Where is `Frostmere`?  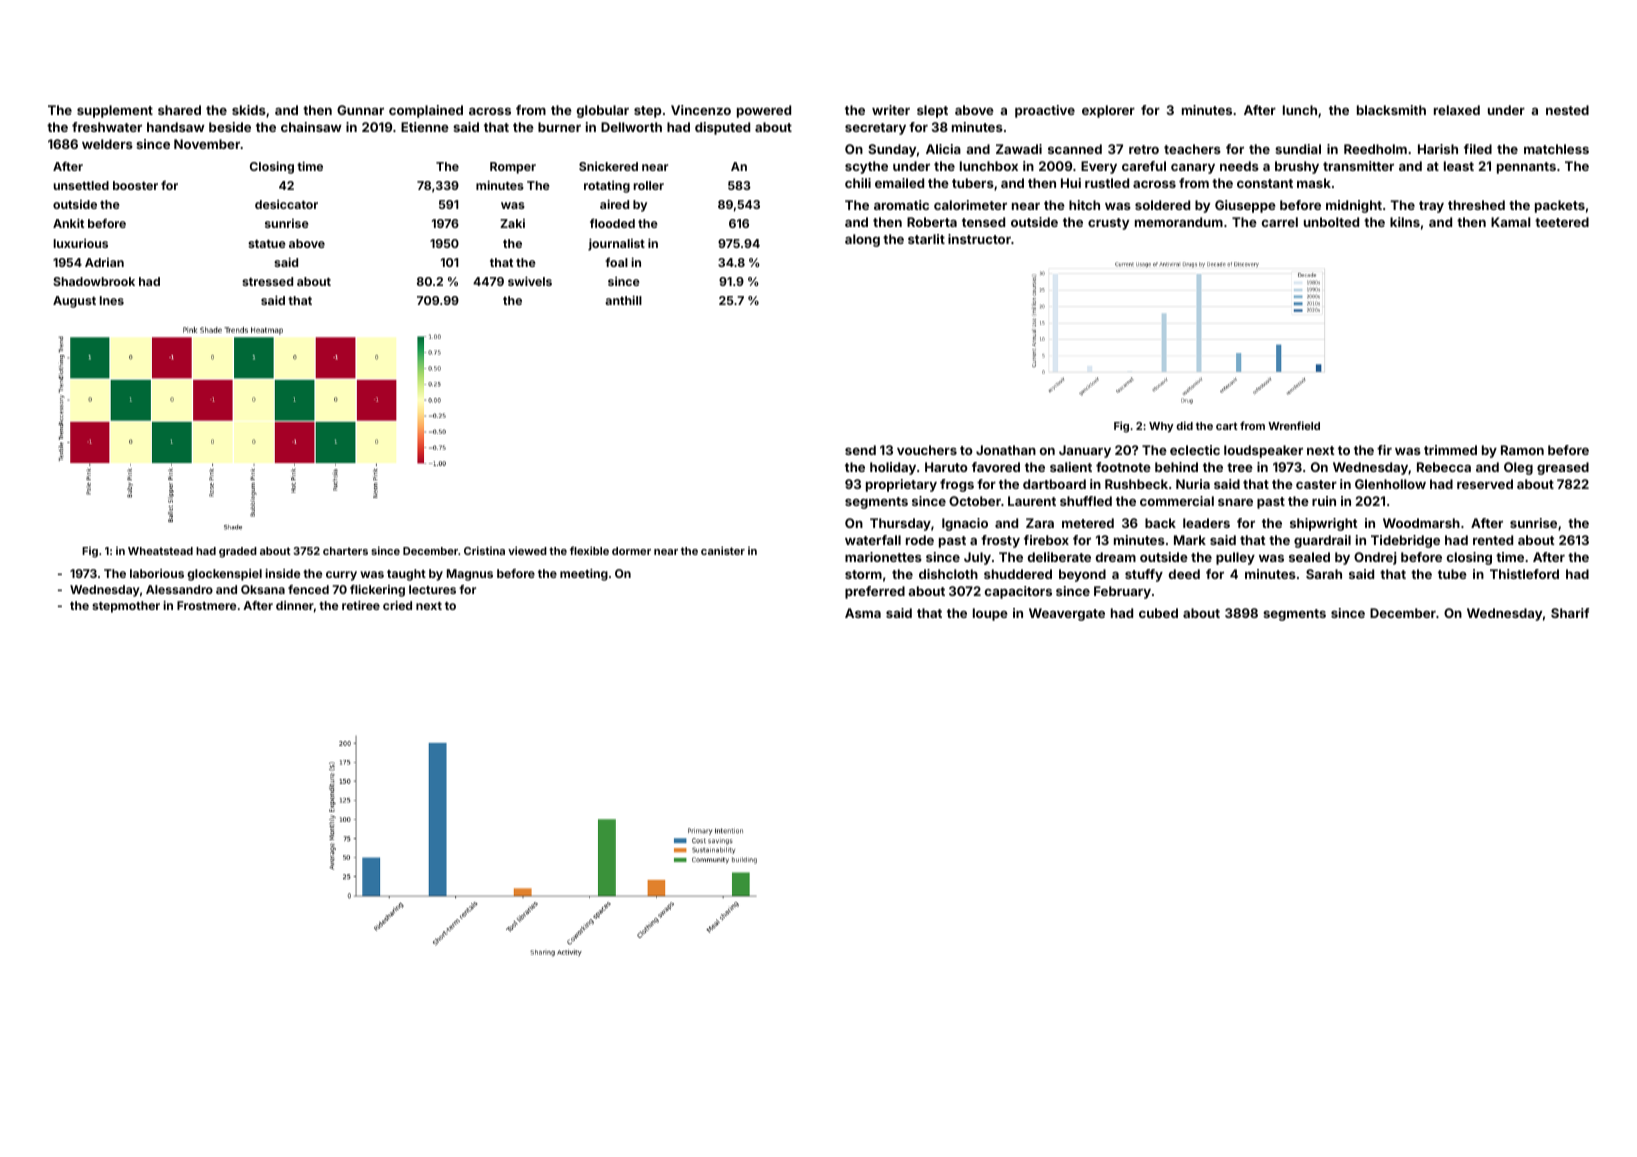
Frostmere is located at coordinates (206, 605).
